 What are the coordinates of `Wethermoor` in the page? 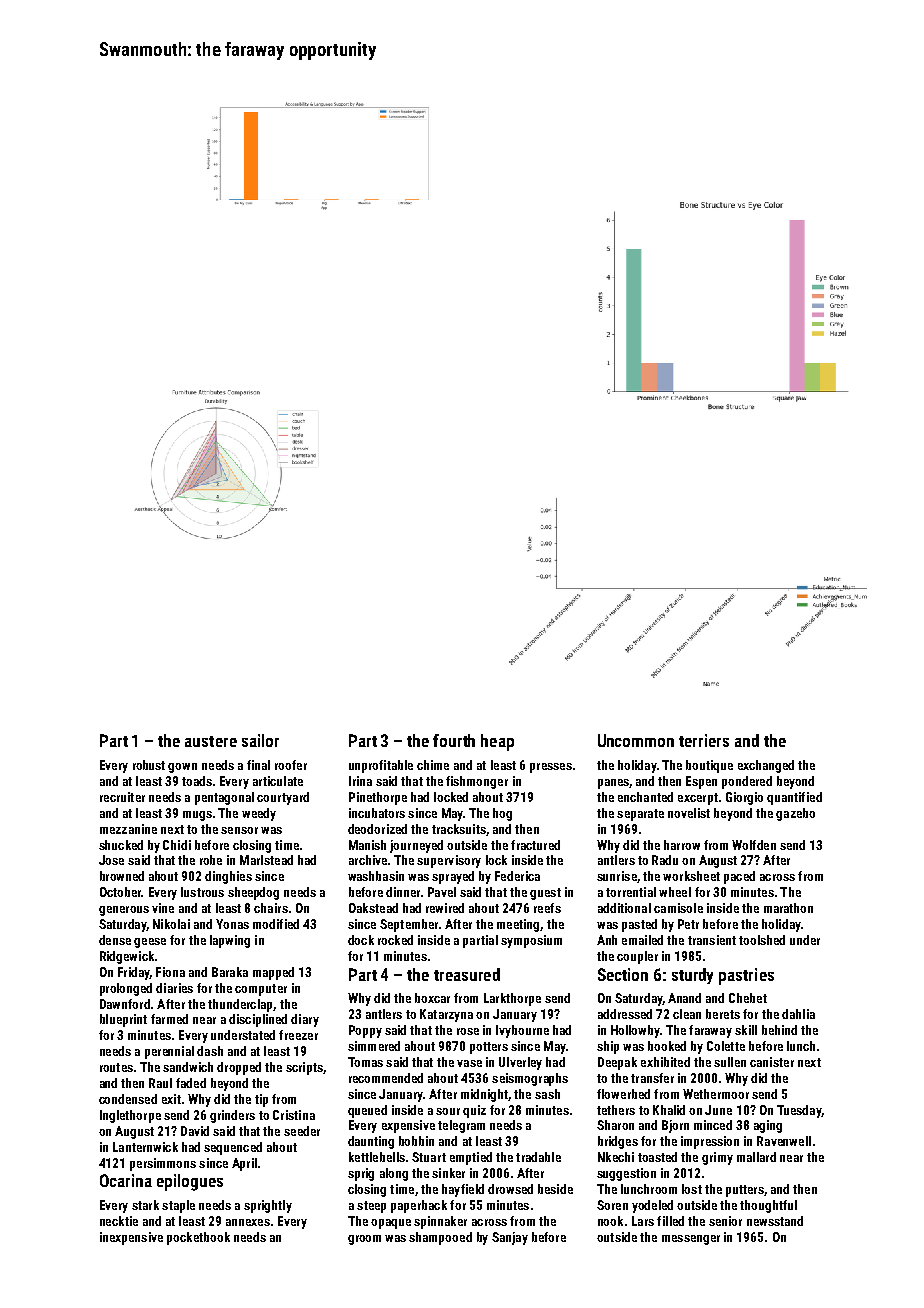 It's located at (716, 1094).
